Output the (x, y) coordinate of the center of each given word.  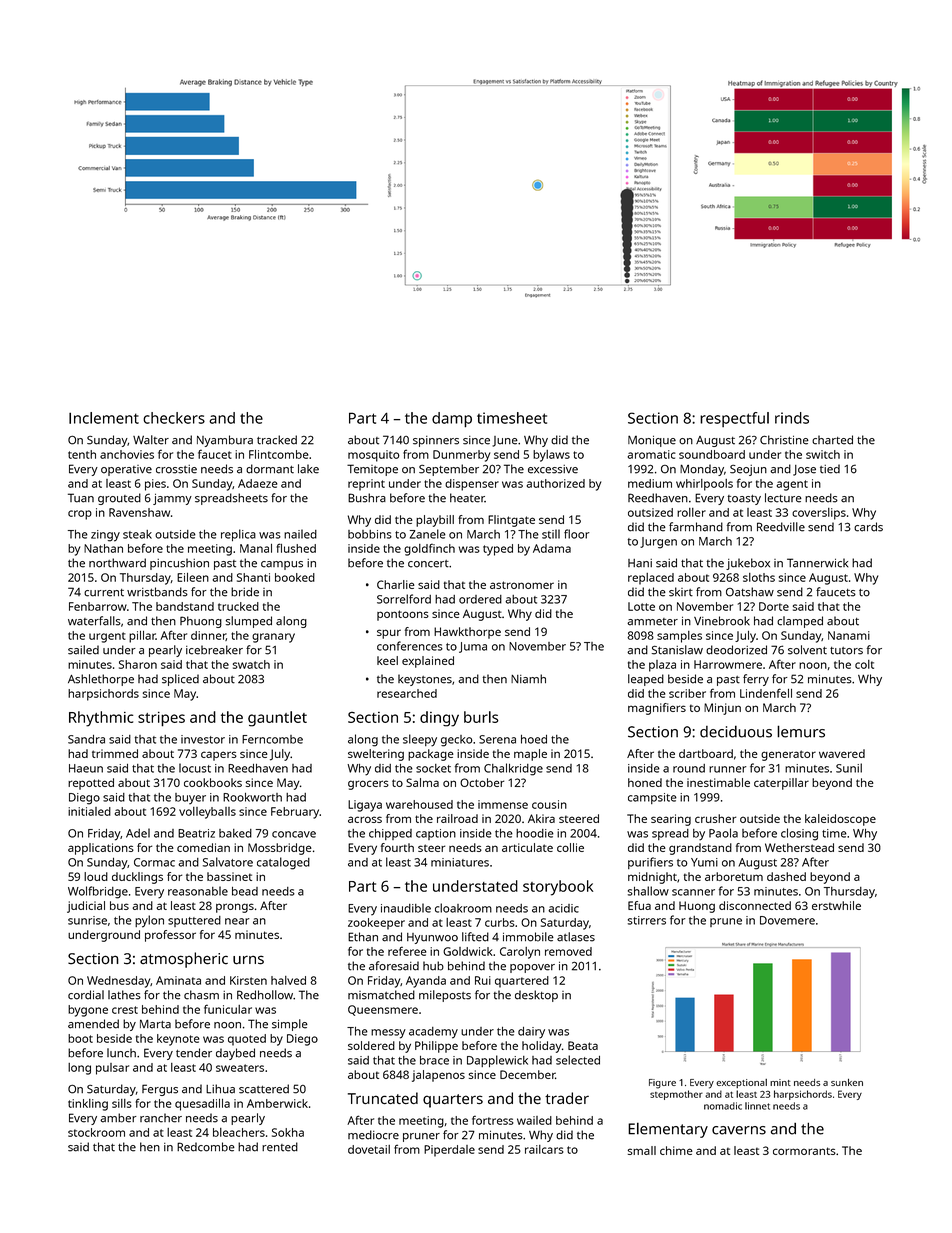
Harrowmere (728, 664)
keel (387, 660)
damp (452, 420)
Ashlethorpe (101, 680)
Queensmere (383, 1010)
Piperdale (449, 1151)
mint (780, 1082)
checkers (174, 418)
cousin (549, 804)
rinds (792, 418)
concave (294, 834)
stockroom (96, 1132)
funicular (228, 1009)
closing (799, 834)
